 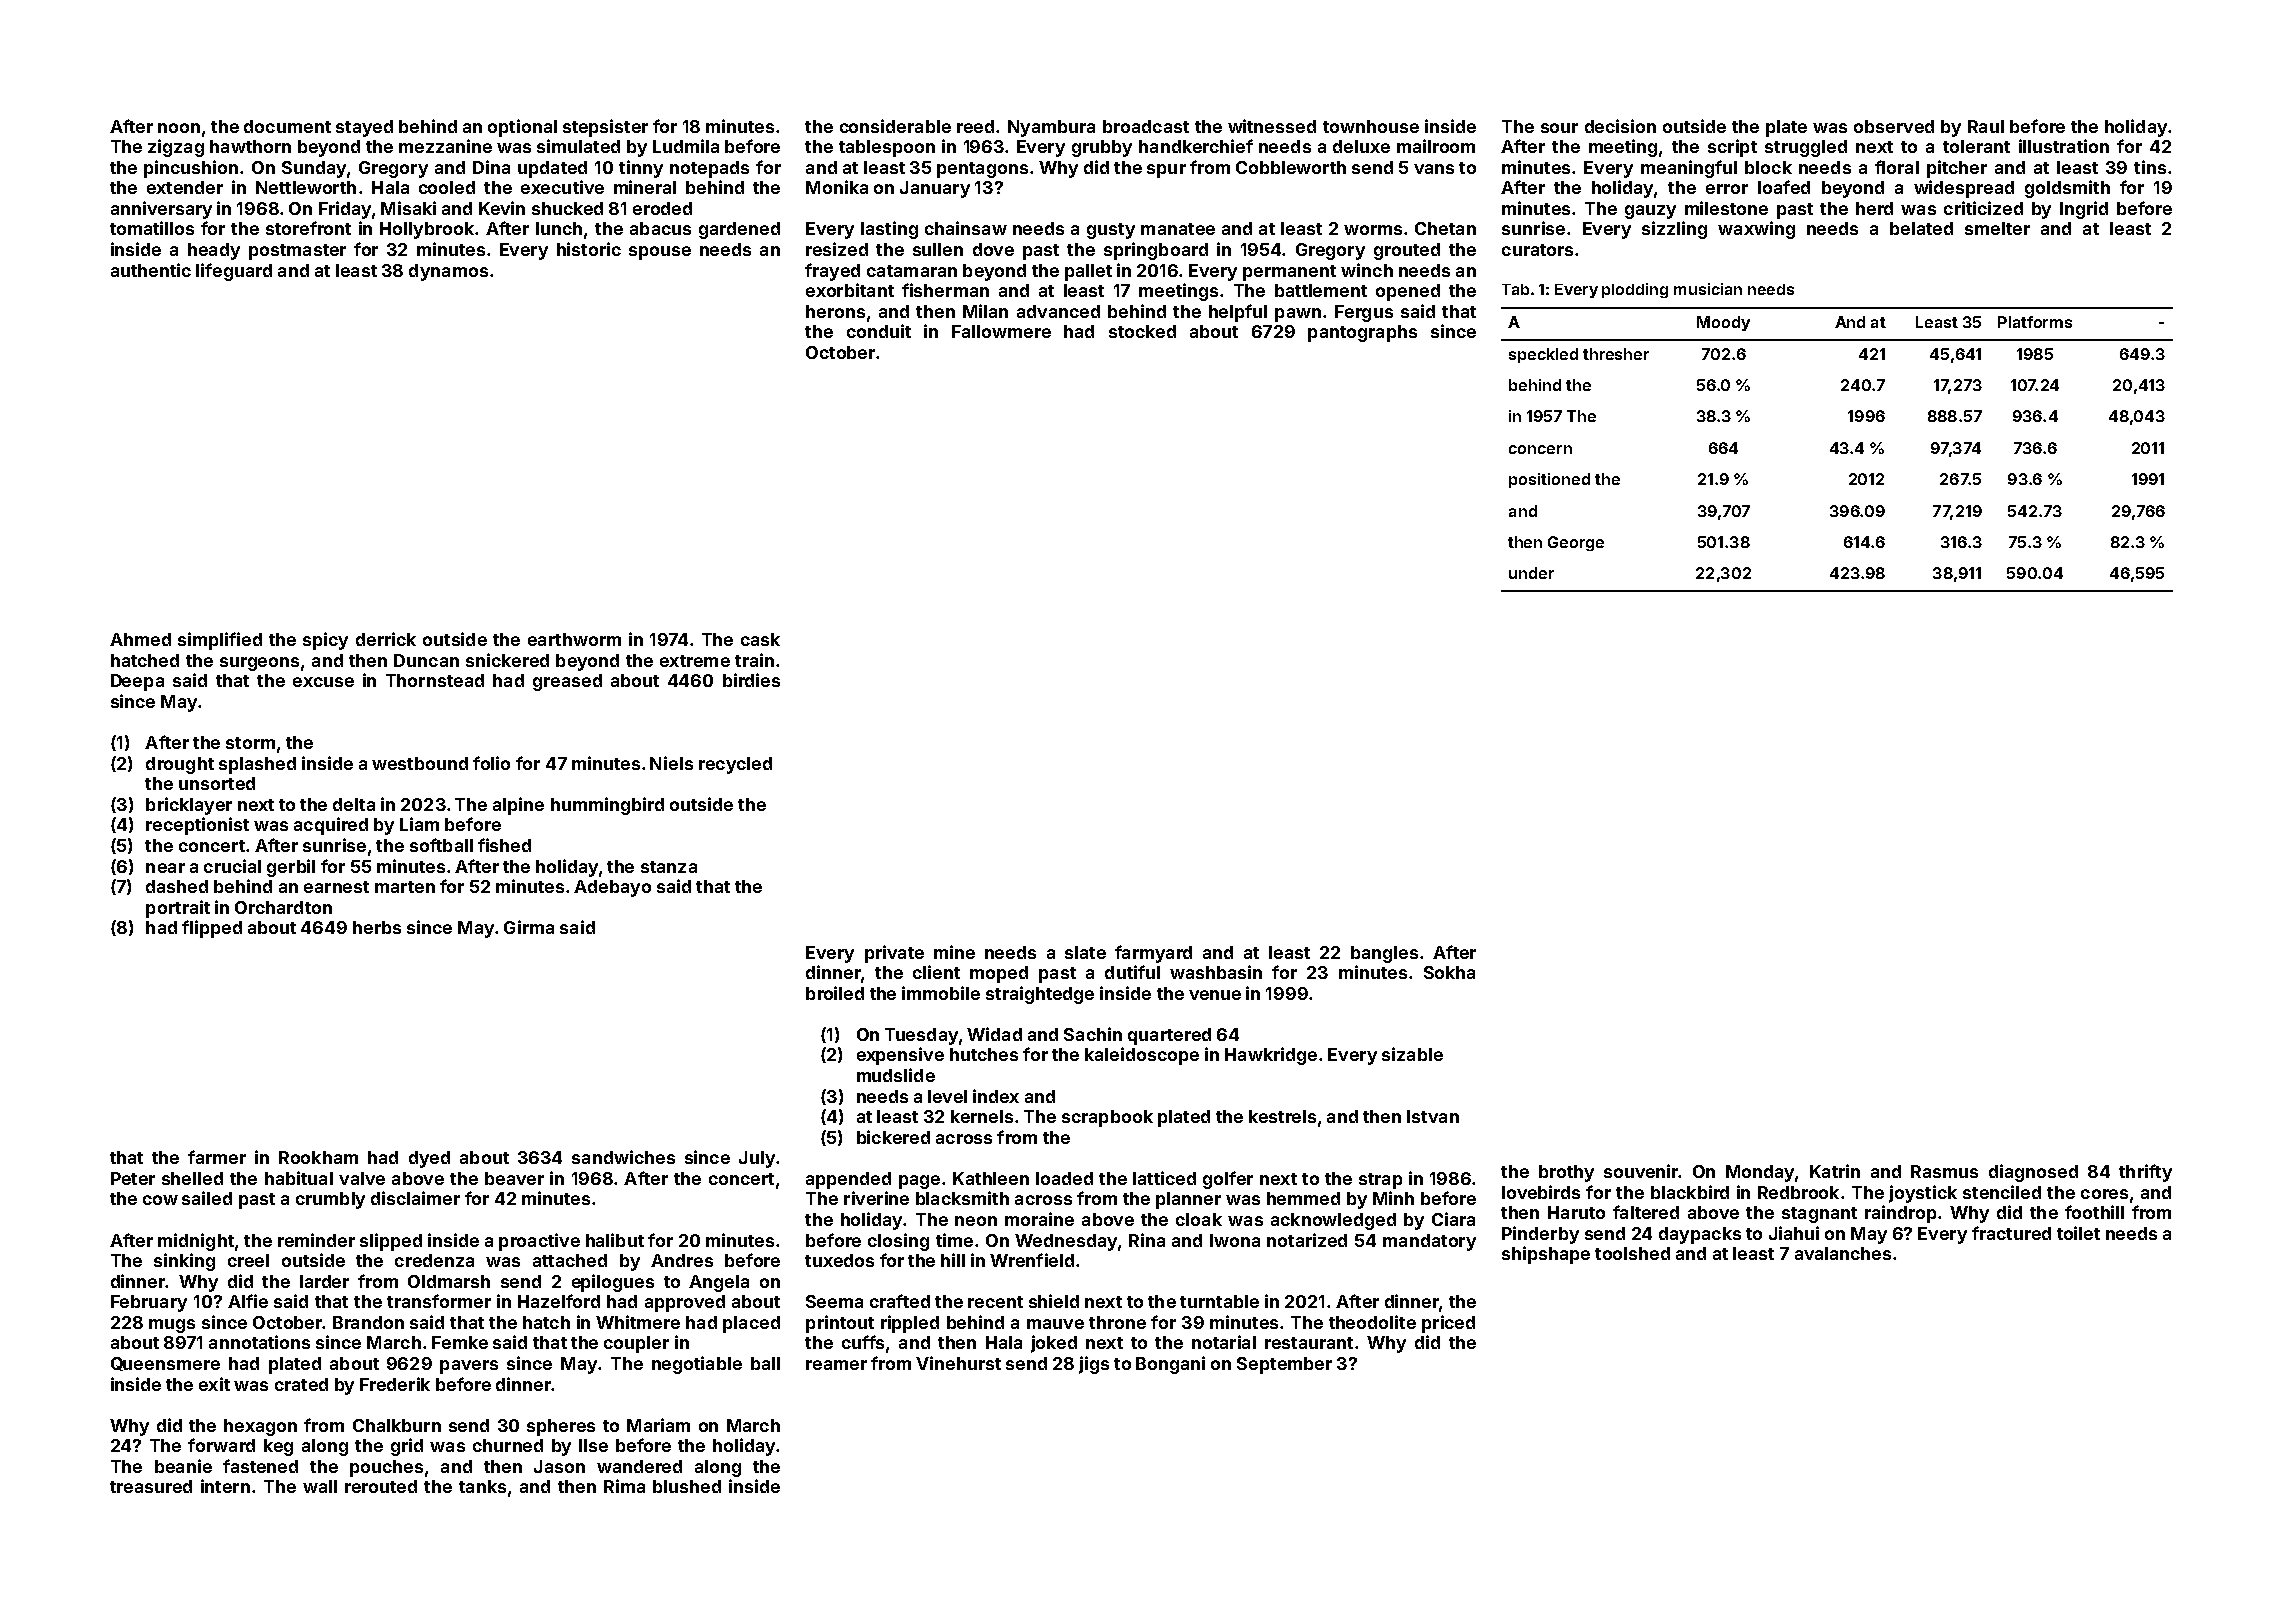 I want to click on dyed, so click(x=429, y=1159).
